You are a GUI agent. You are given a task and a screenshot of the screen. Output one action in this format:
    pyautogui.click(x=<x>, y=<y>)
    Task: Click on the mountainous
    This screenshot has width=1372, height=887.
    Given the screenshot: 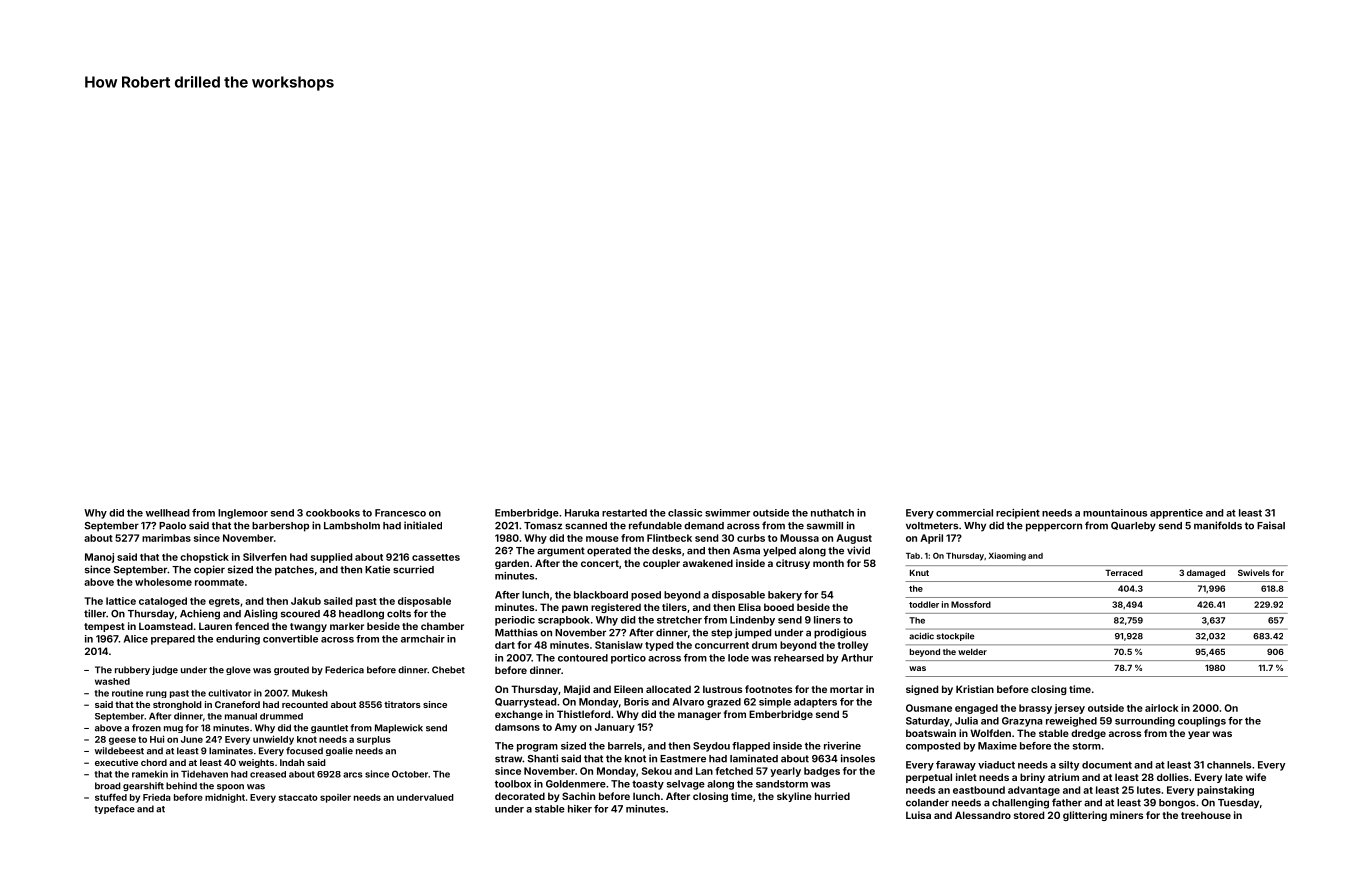 What is the action you would take?
    pyautogui.click(x=1115, y=513)
